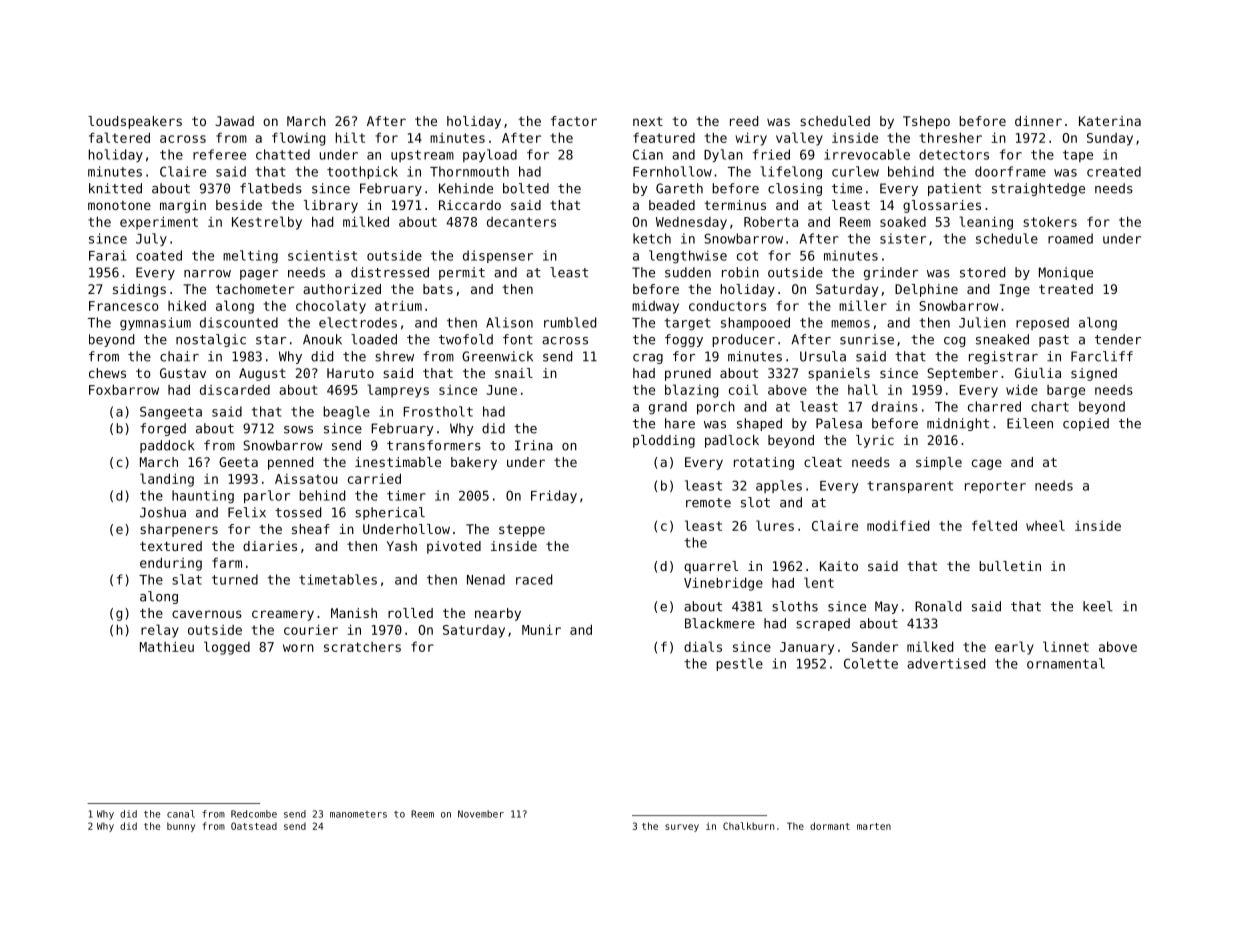  What do you see at coordinates (679, 188) in the image?
I see `Gareth` at bounding box center [679, 188].
